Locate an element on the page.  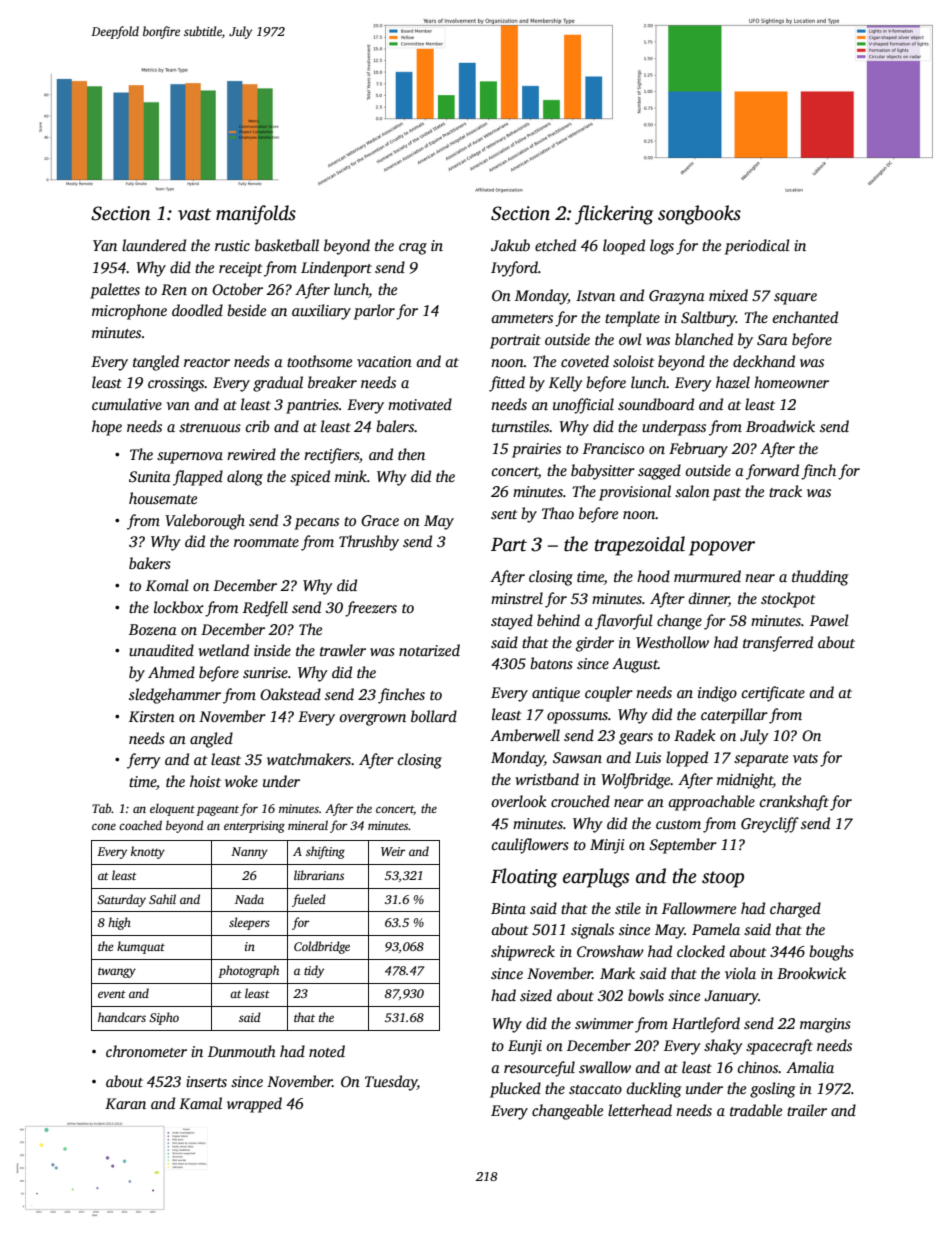
Jakub is located at coordinates (510, 245).
